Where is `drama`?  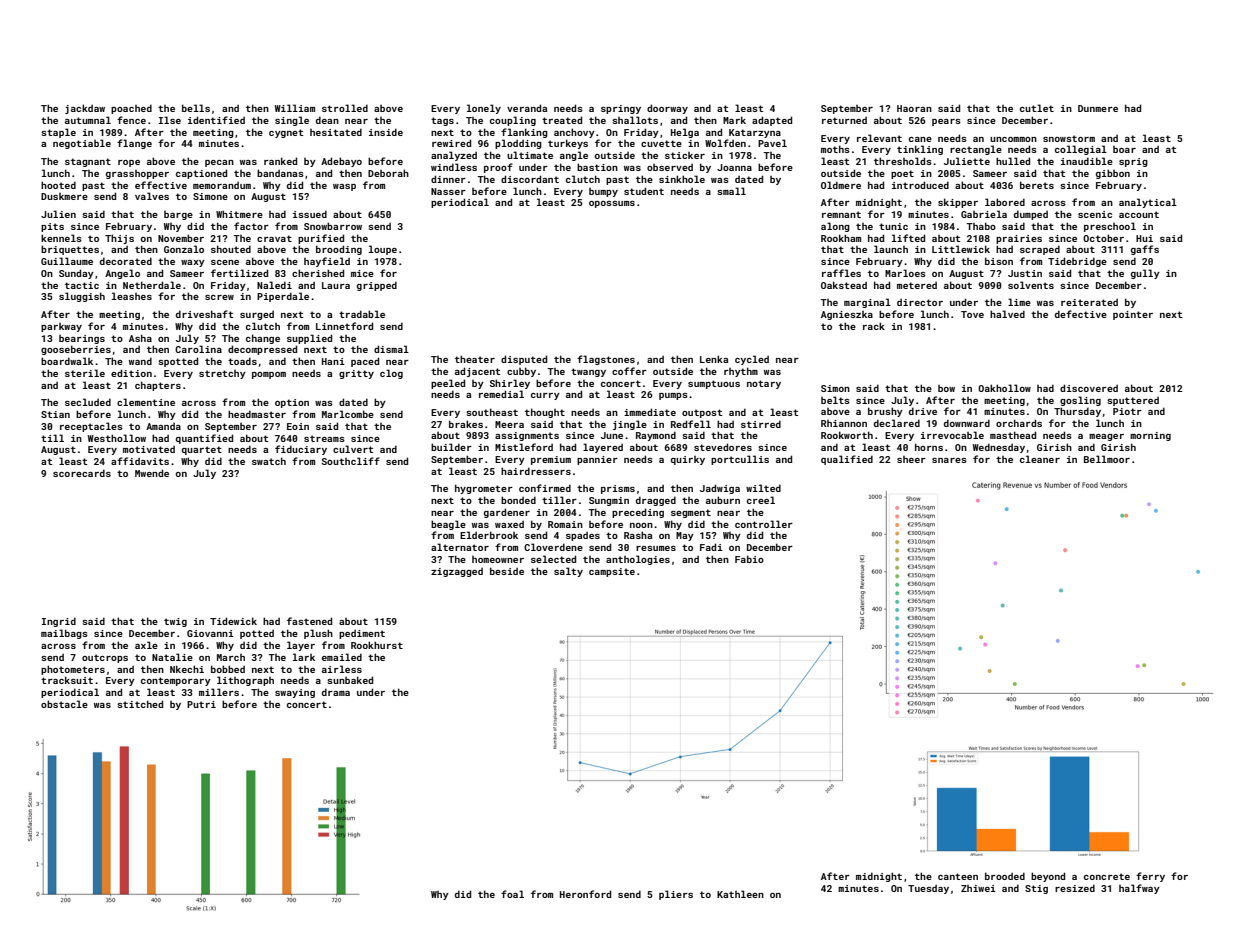
drama is located at coordinates (336, 692).
